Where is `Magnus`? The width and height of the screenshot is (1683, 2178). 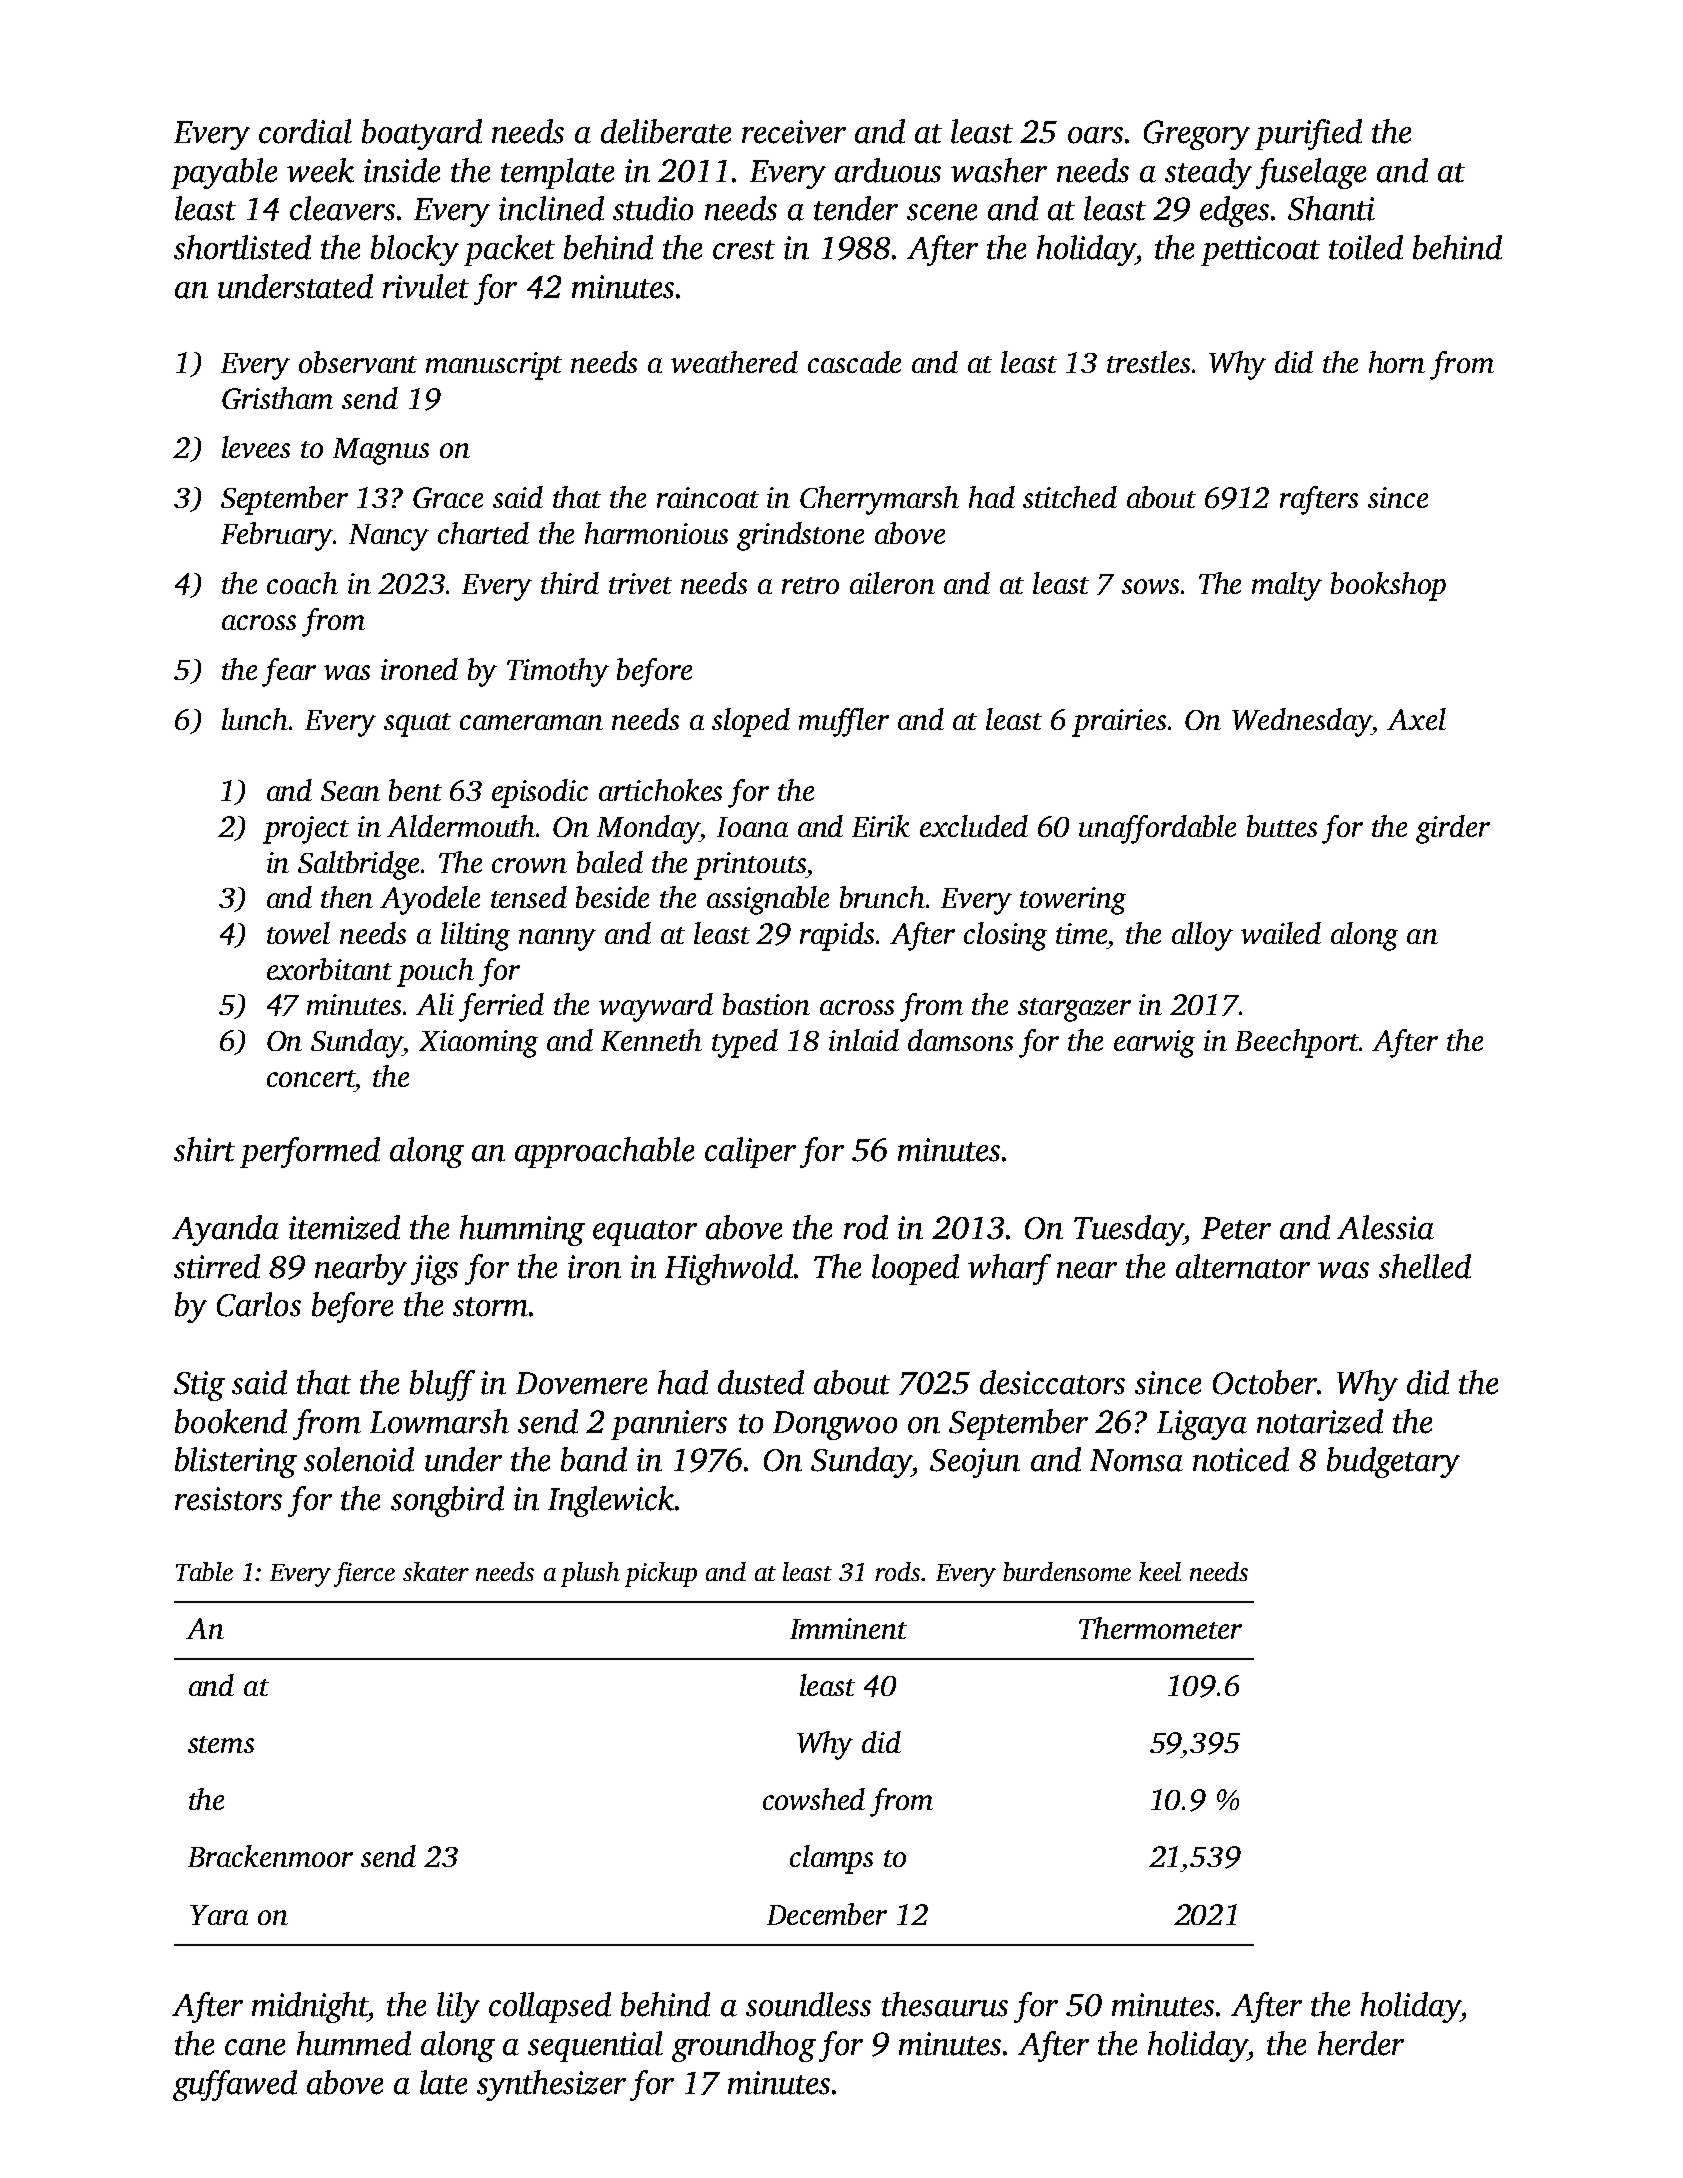 Magnus is located at coordinates (381, 451).
